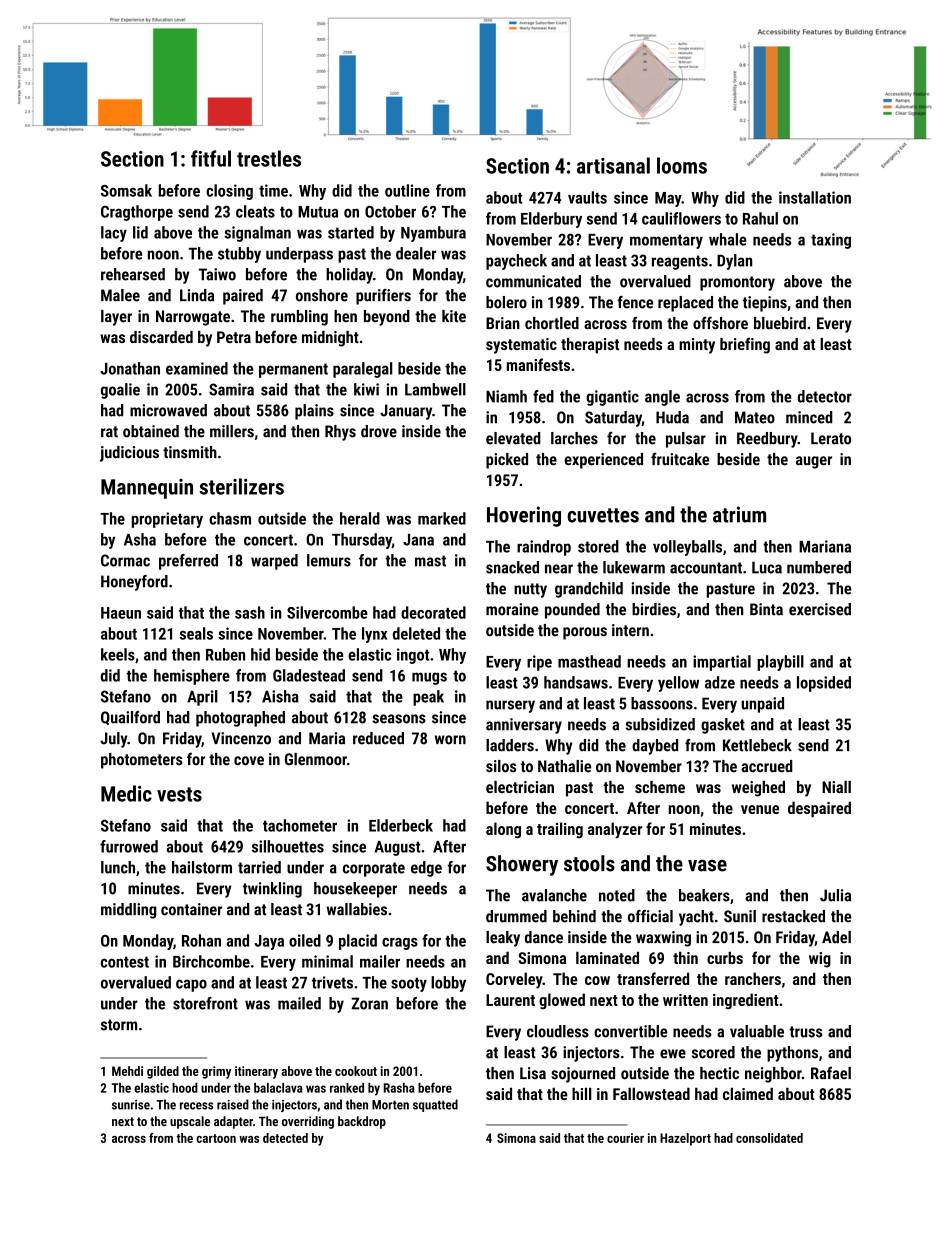 The width and height of the screenshot is (952, 1233). What do you see at coordinates (613, 165) in the screenshot?
I see `artisanal` at bounding box center [613, 165].
